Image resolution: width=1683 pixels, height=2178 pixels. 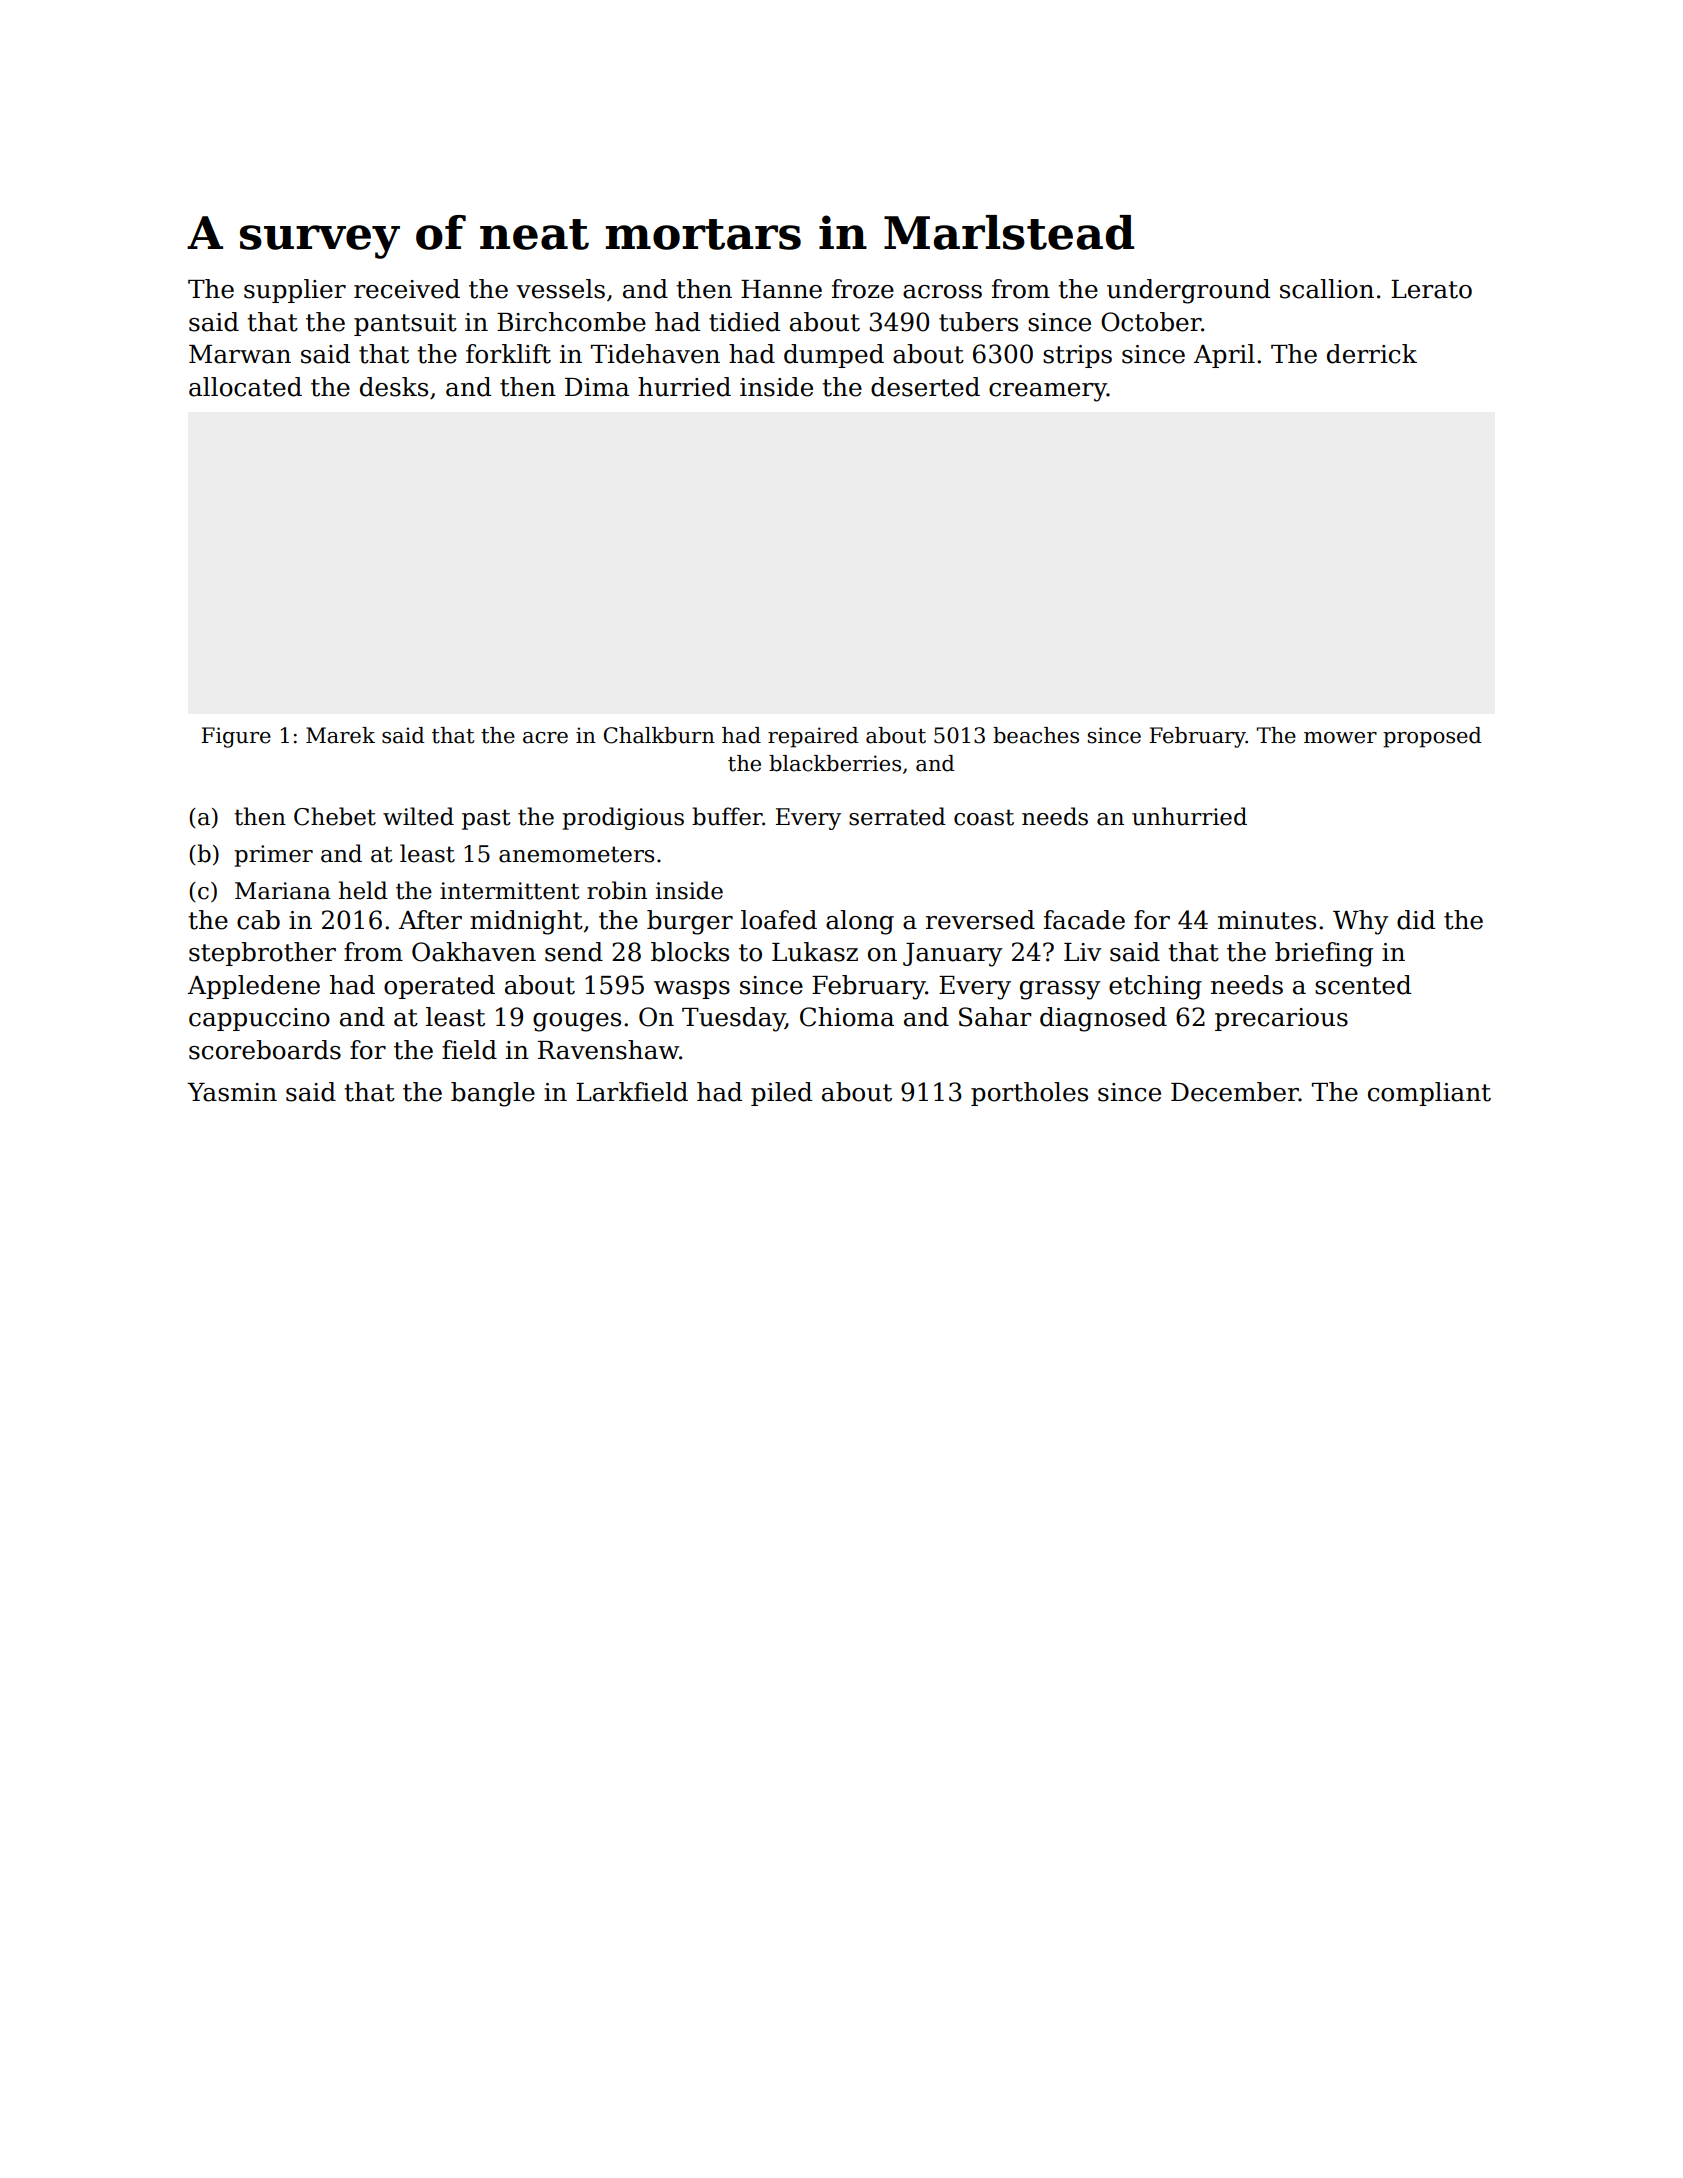 I want to click on proposed, so click(x=1432, y=737).
